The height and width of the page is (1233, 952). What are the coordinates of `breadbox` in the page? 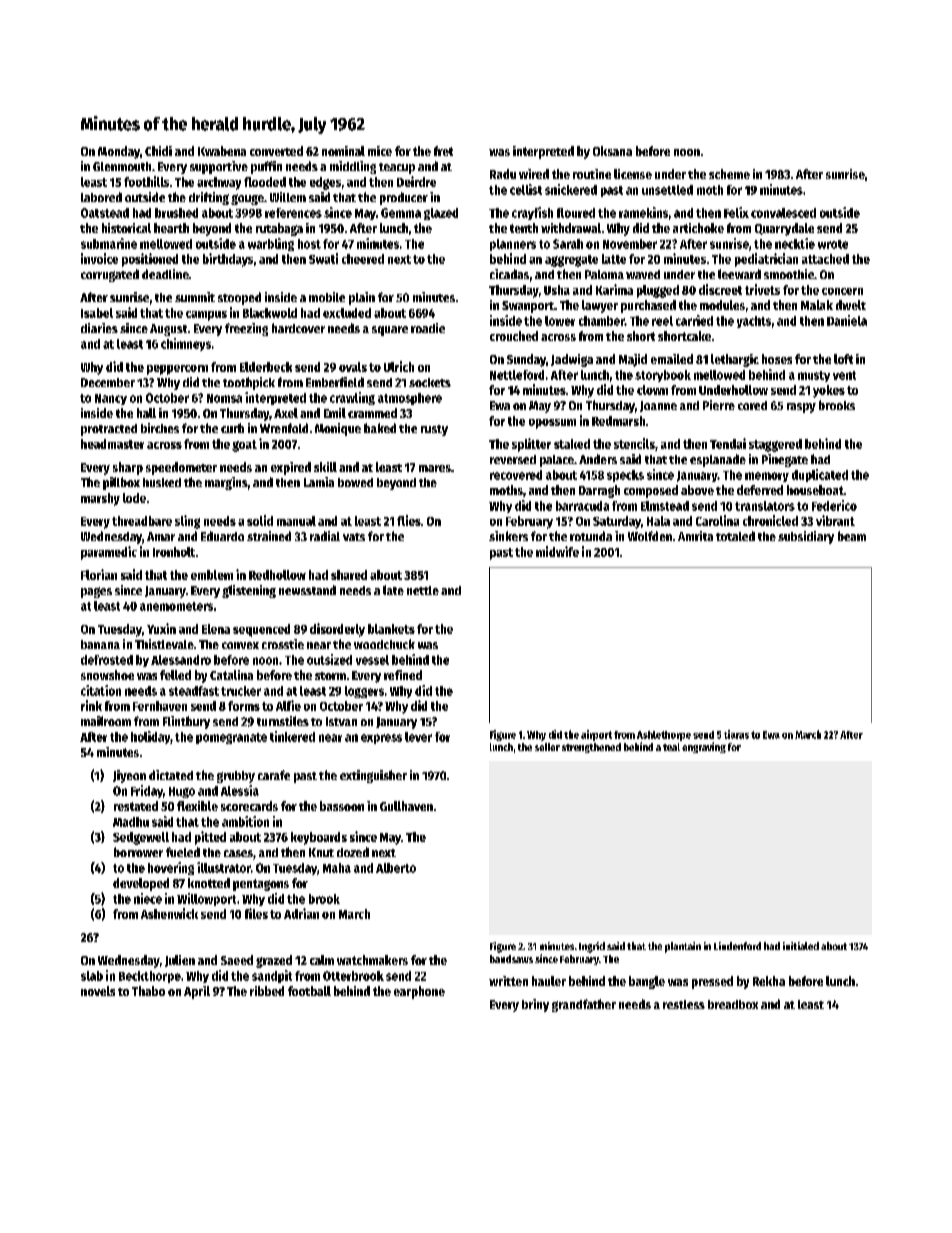 It's located at (733, 1004).
